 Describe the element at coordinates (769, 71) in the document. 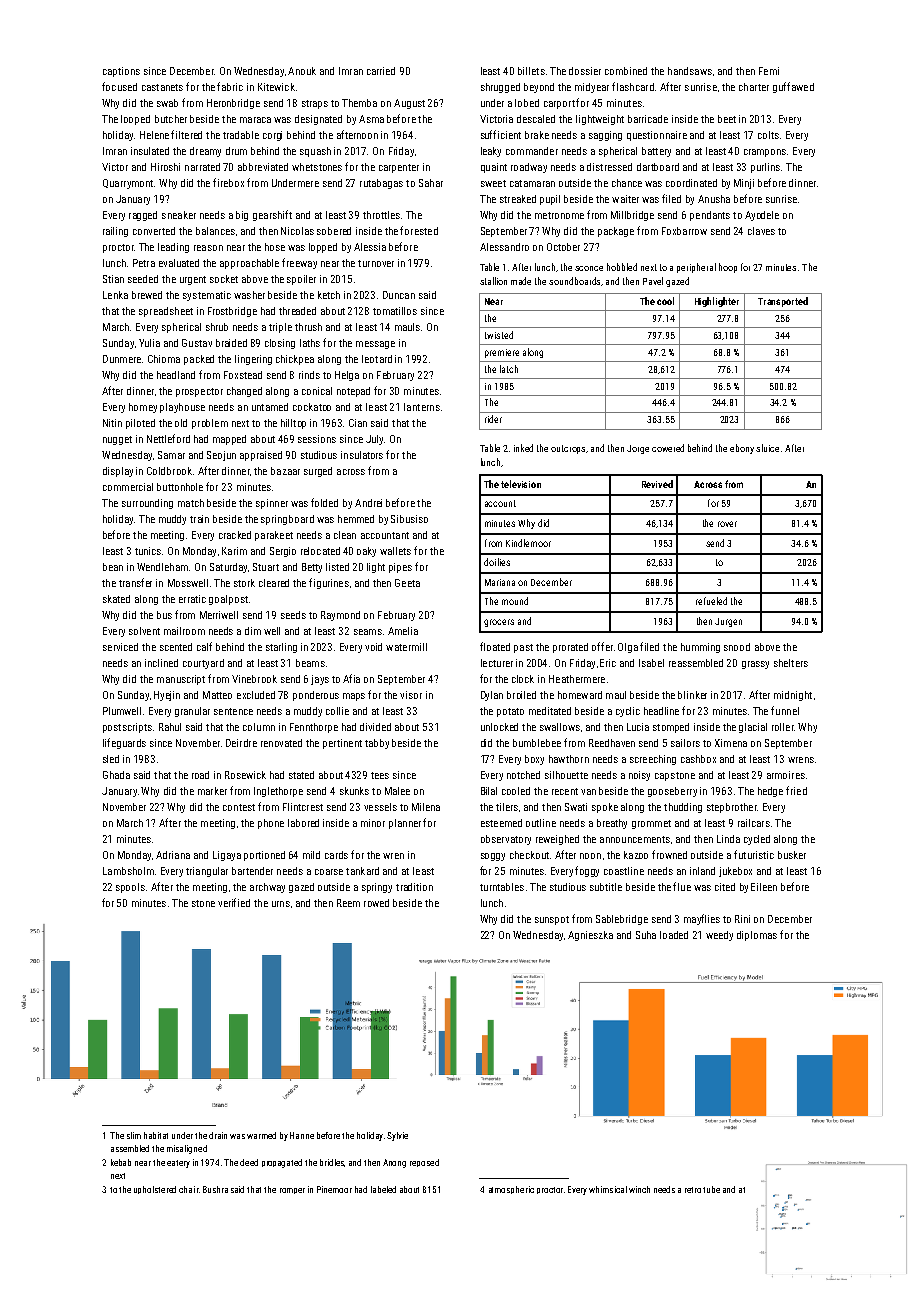

I see `Femi` at that location.
